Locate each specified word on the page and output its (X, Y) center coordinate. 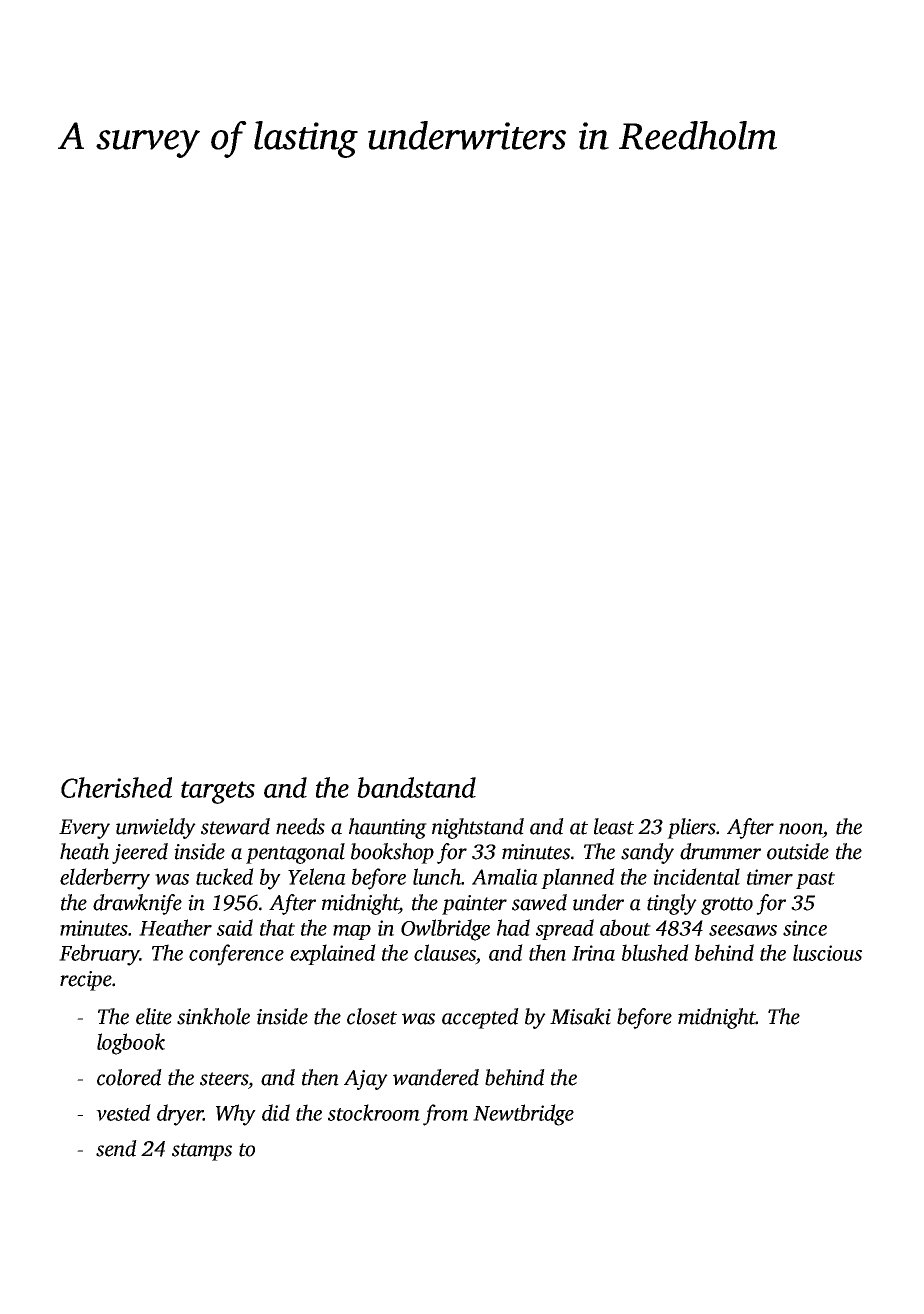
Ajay (366, 1080)
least (614, 826)
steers (224, 1079)
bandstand (416, 787)
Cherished (116, 787)
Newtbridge (523, 1115)
